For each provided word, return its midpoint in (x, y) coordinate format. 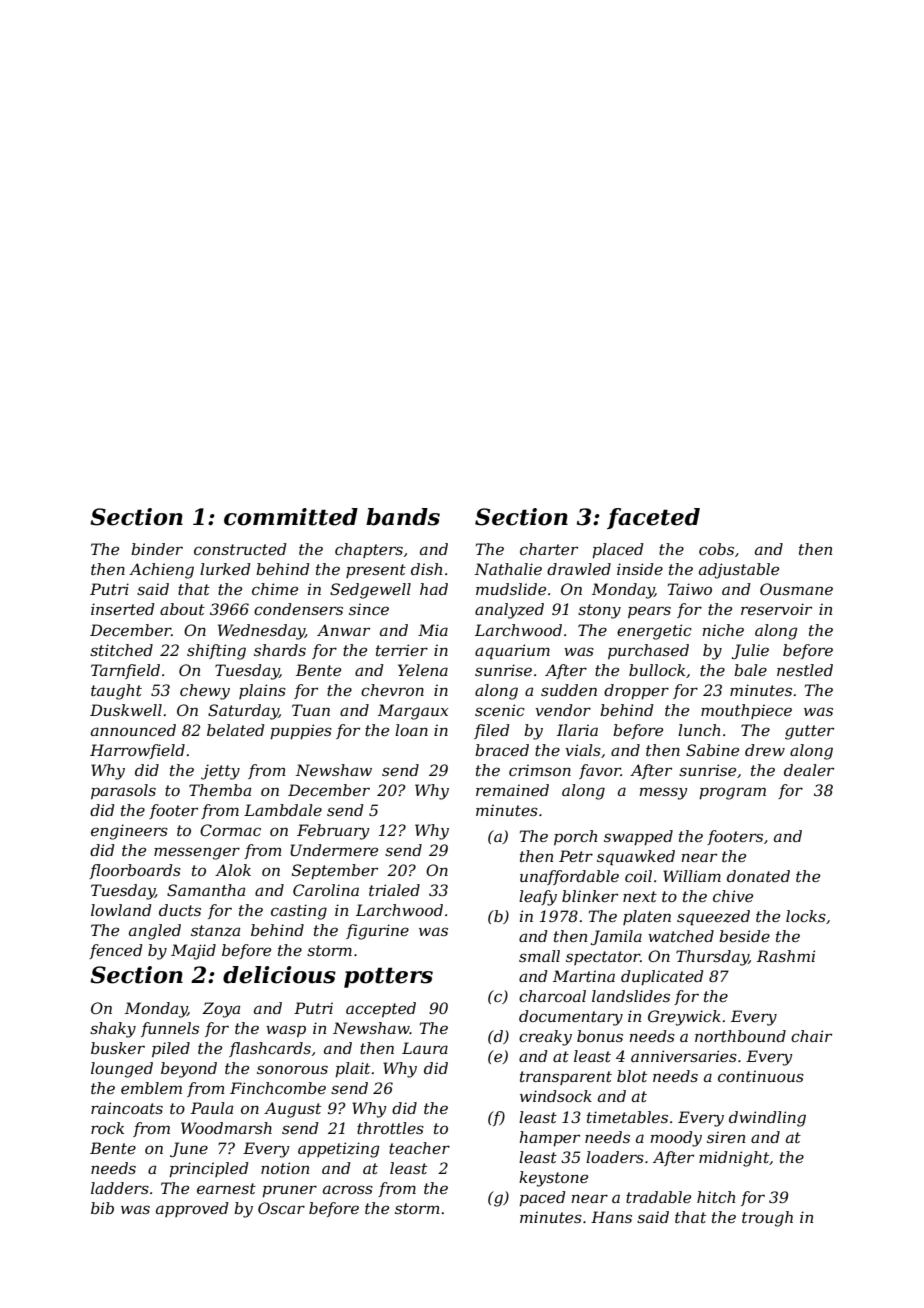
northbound (740, 1036)
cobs (716, 549)
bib (102, 1208)
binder (157, 549)
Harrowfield (137, 751)
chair (811, 1036)
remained (512, 790)
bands (403, 517)
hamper (549, 1138)
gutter (809, 732)
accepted (381, 1009)
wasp (286, 1031)
